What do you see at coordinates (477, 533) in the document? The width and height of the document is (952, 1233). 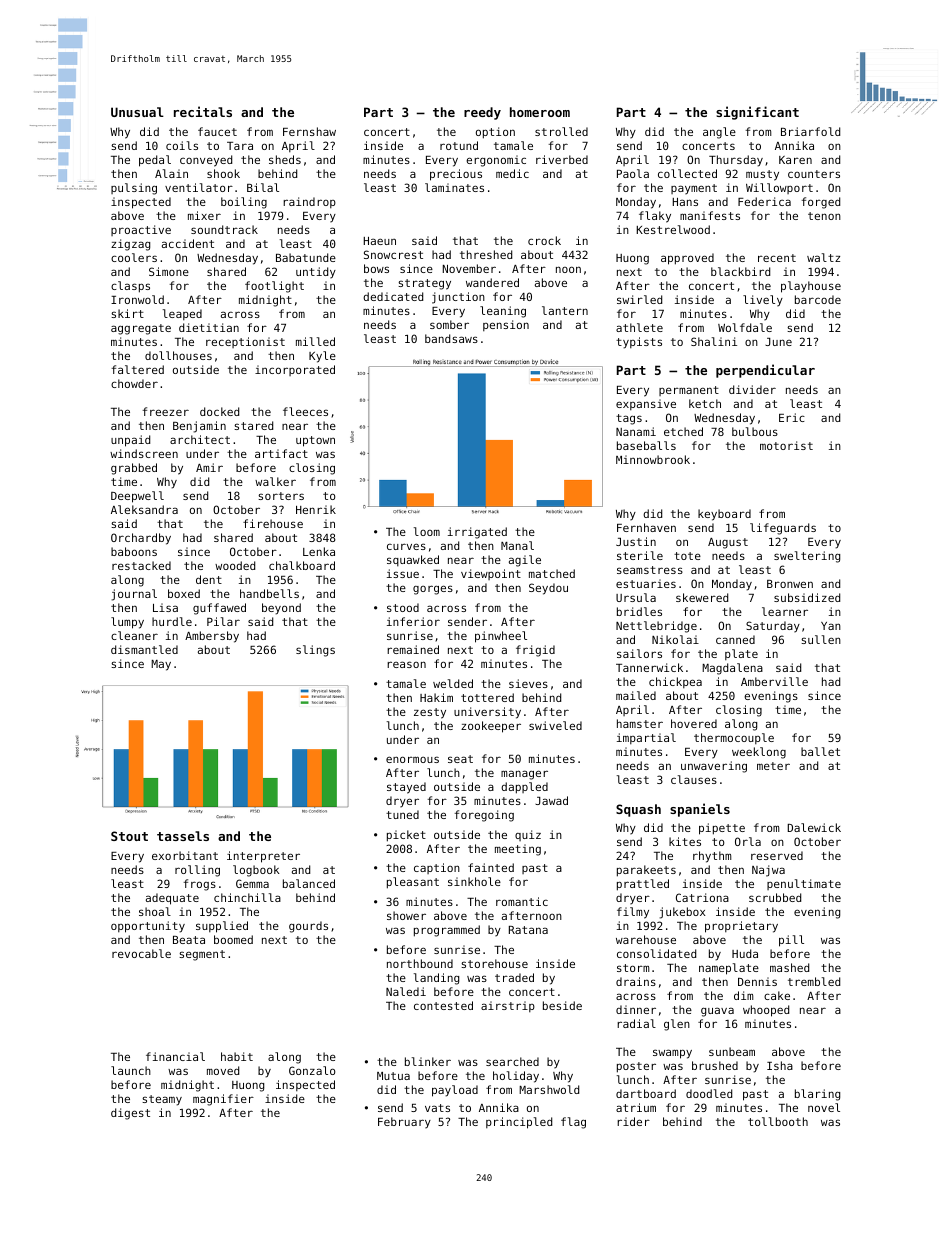 I see `irrigated` at bounding box center [477, 533].
